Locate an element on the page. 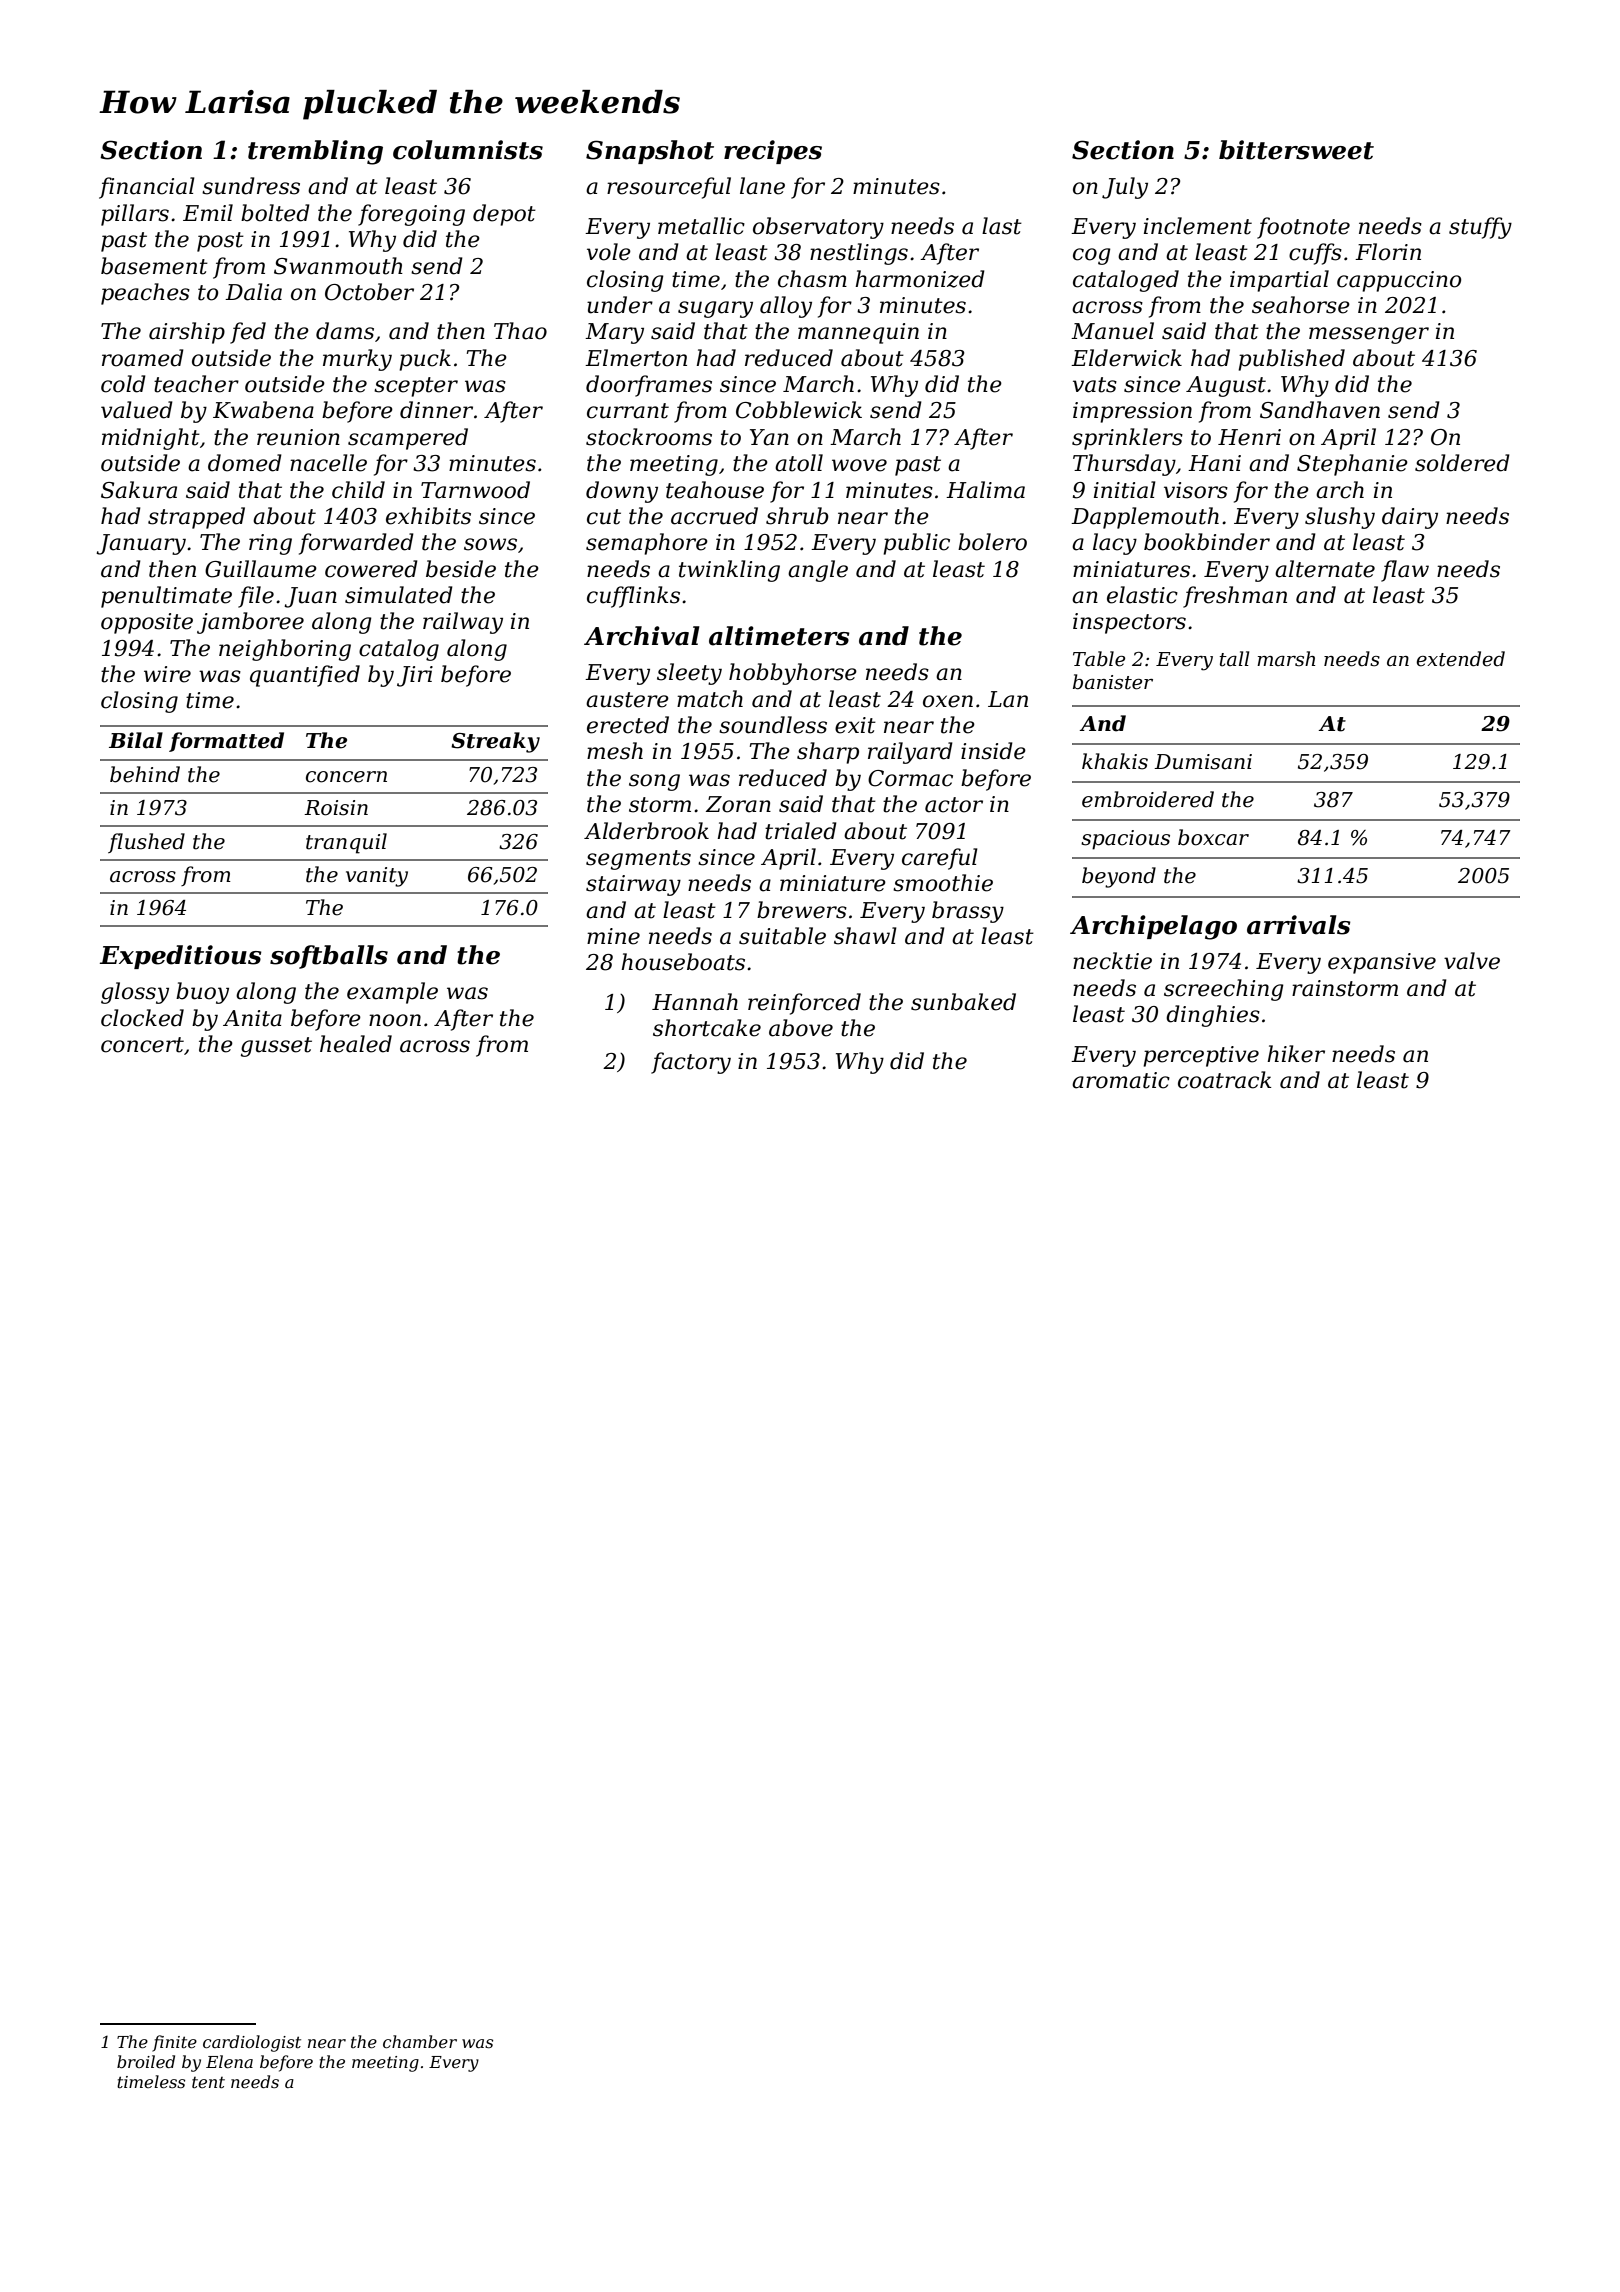  cardiologist is located at coordinates (252, 2043).
